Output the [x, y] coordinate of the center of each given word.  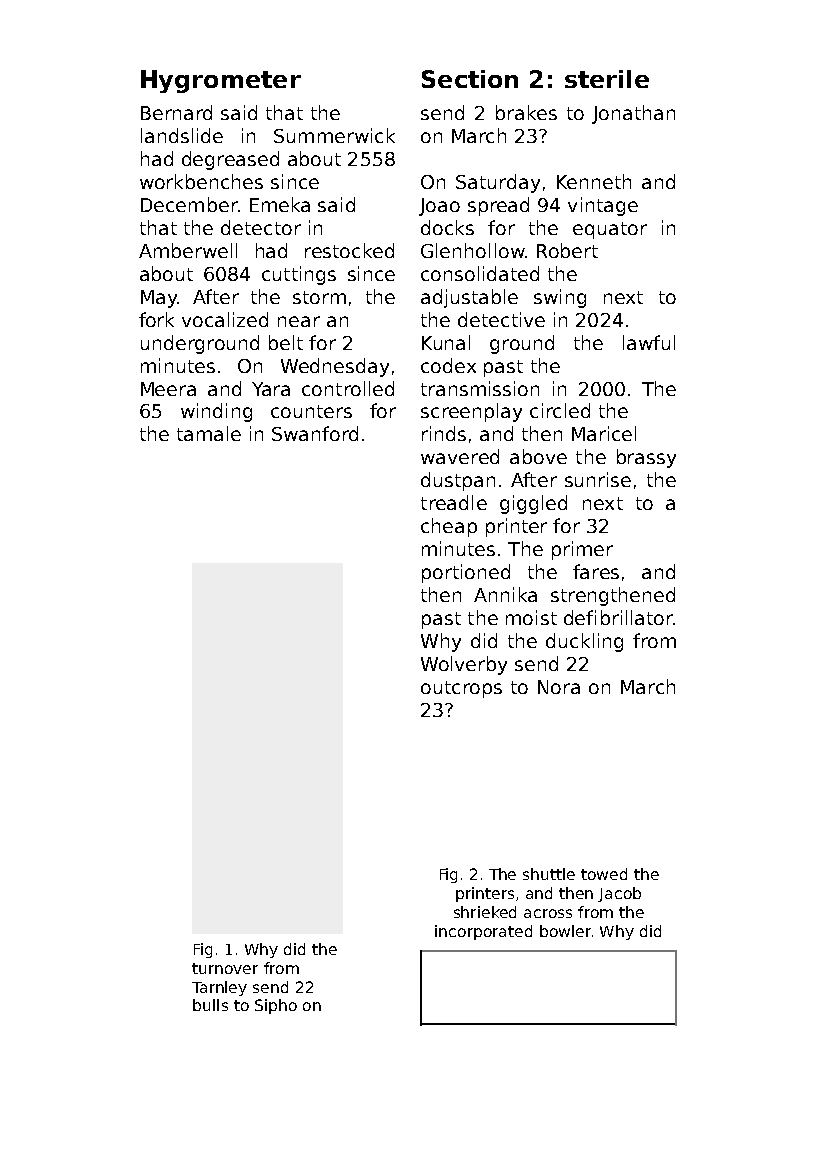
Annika [505, 594]
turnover [225, 968]
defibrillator [618, 617]
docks [447, 227]
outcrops [461, 689]
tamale [209, 433]
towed [604, 874]
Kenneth [594, 181]
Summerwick [334, 135]
